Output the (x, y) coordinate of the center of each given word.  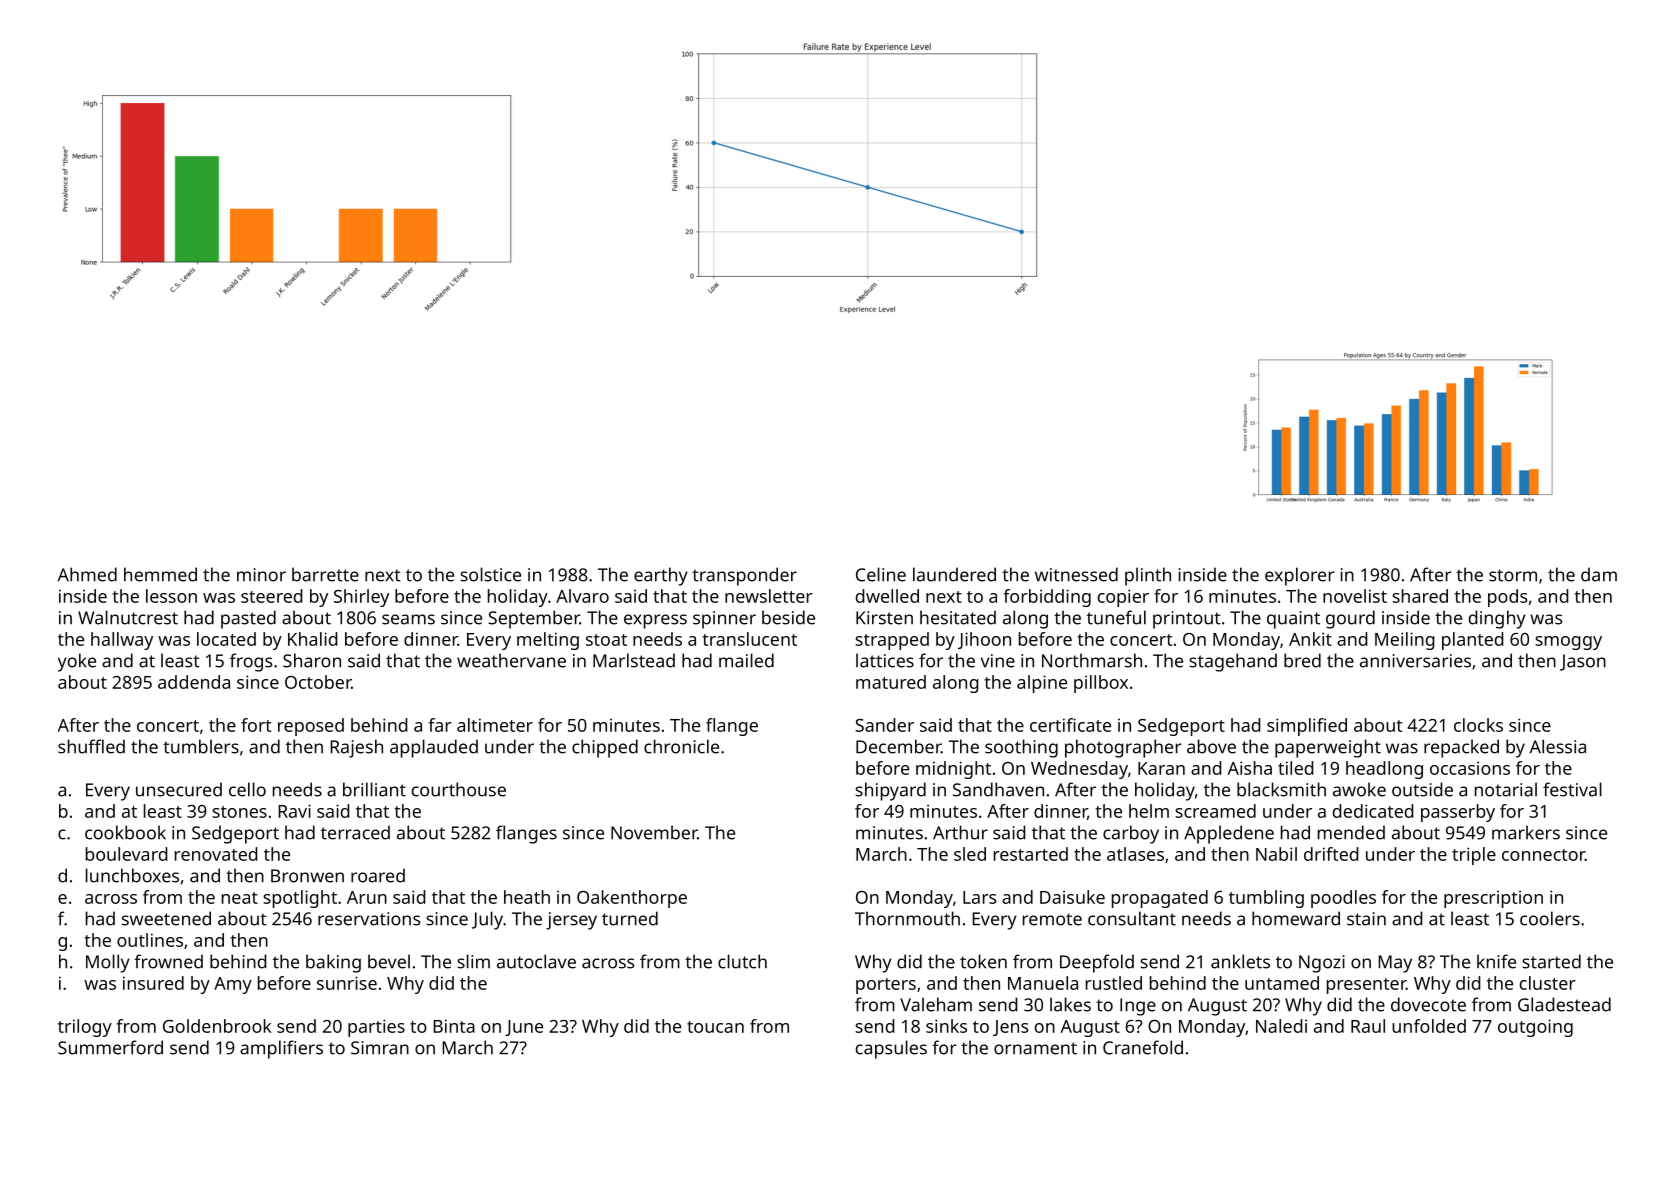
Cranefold (1143, 1047)
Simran (380, 1048)
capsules (891, 1049)
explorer (1300, 576)
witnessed (1076, 574)
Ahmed (87, 574)
